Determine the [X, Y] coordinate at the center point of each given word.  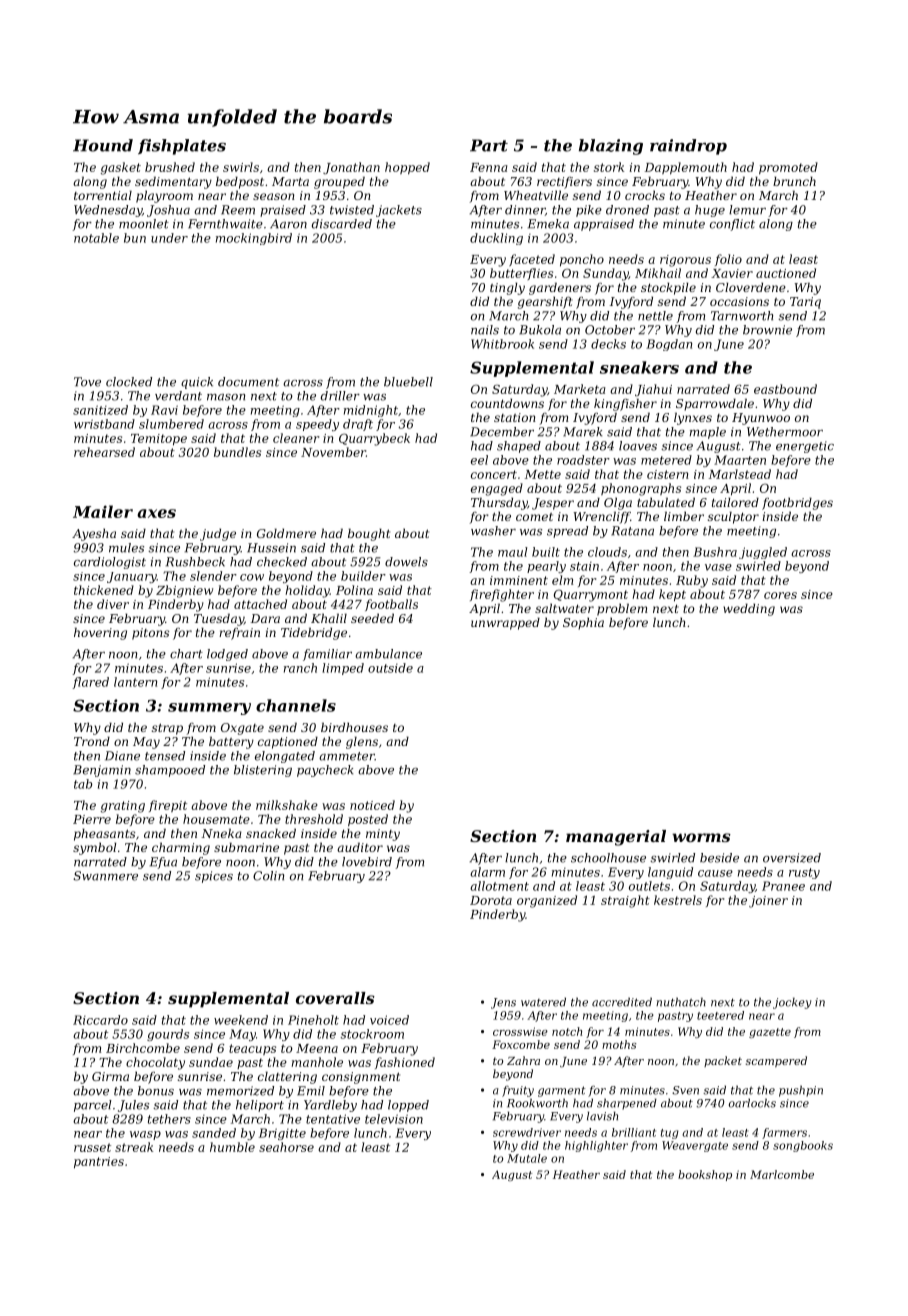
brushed [170, 167]
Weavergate [695, 1146]
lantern [135, 682]
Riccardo [100, 1020]
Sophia [583, 623]
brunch [794, 181]
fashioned [405, 1063]
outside [390, 668]
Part [489, 145]
